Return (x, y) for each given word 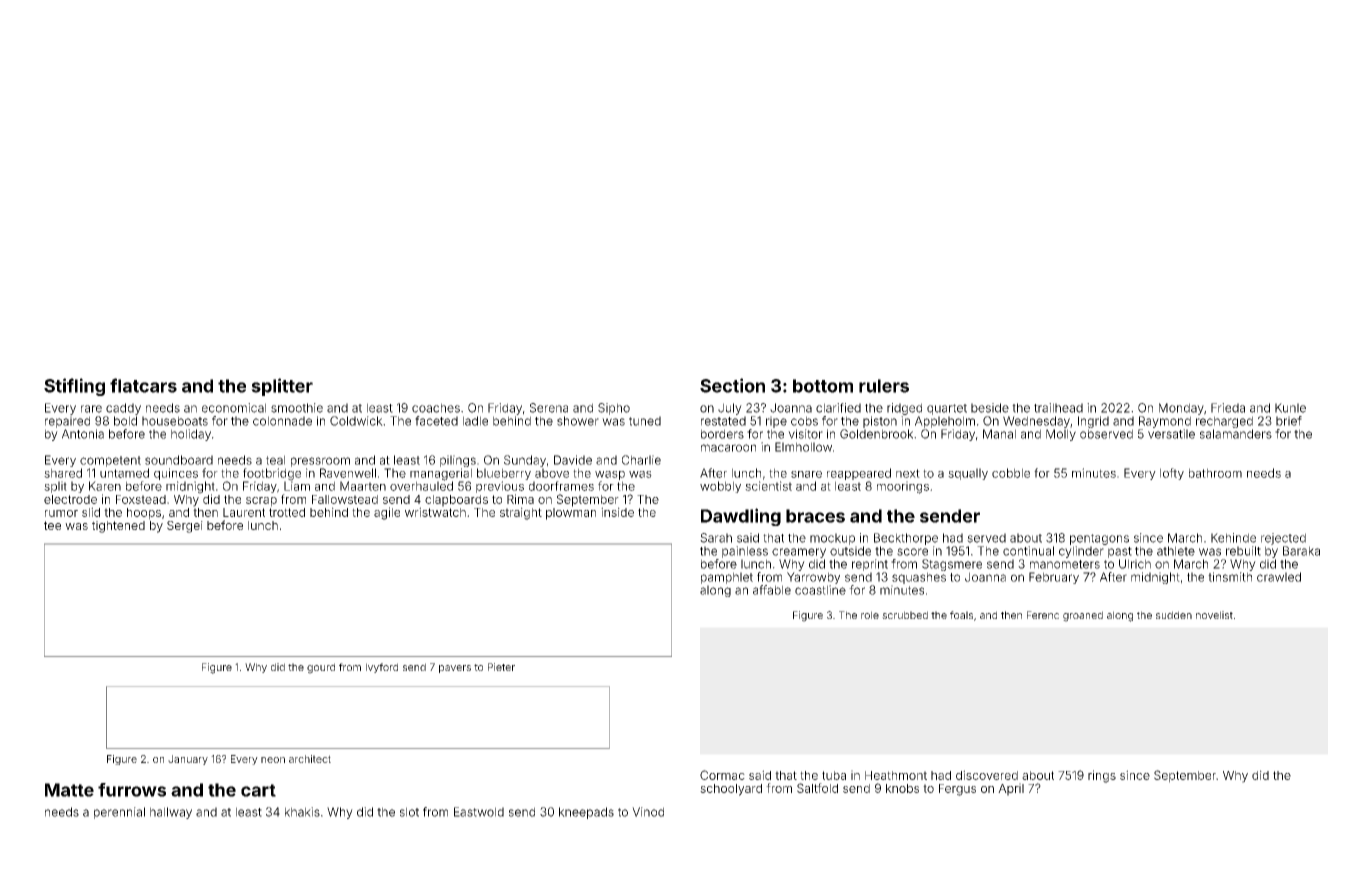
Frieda (1228, 408)
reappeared (859, 474)
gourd (321, 668)
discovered (987, 775)
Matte (69, 790)
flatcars (143, 385)
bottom (823, 386)
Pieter (501, 667)
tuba (834, 775)
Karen (105, 486)
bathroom (1215, 473)
